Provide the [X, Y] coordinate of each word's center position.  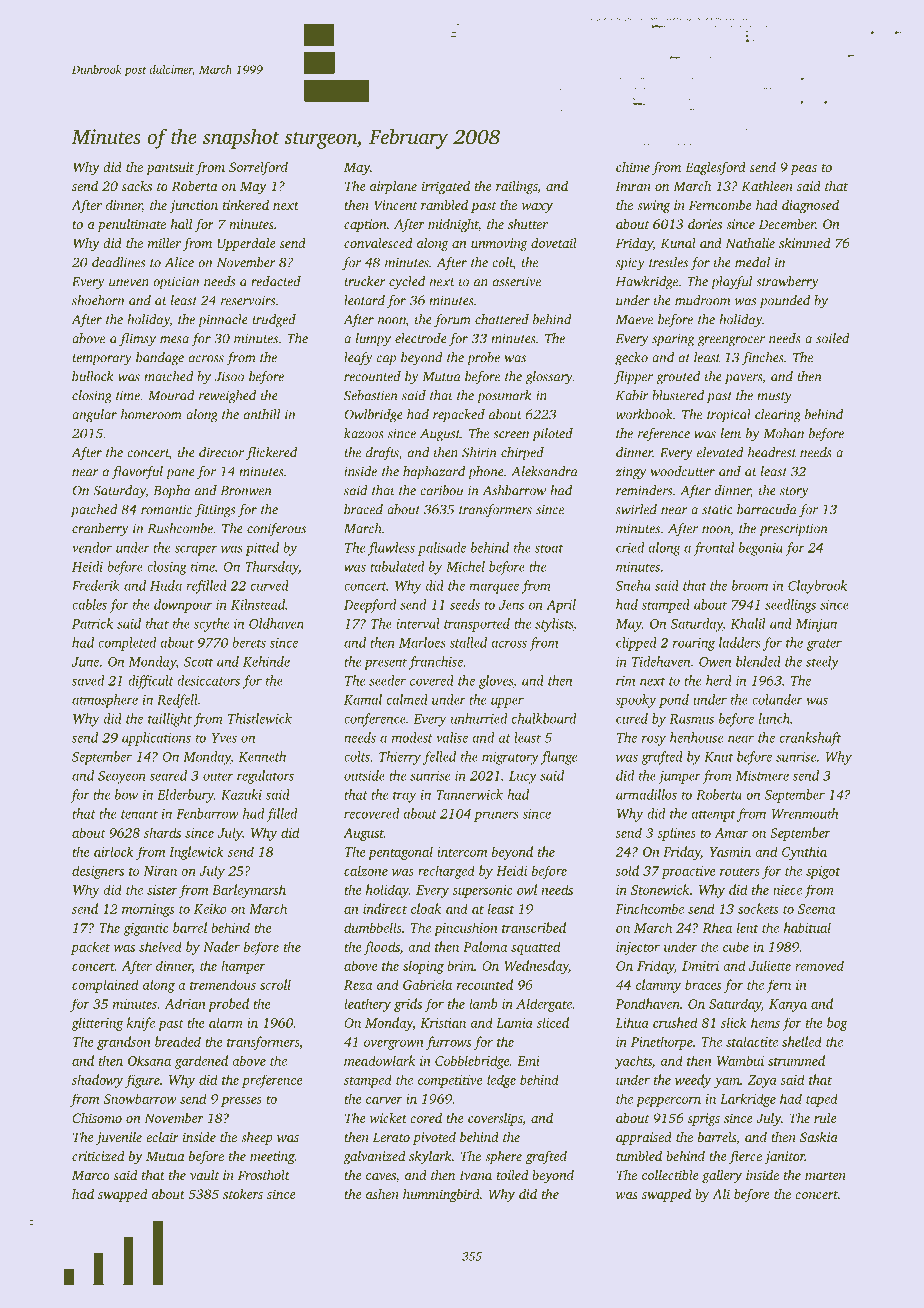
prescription [794, 530]
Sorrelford [258, 168]
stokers [243, 1193]
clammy [658, 986]
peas [803, 170]
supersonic [482, 891]
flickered [271, 454]
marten [825, 1176]
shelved [160, 946]
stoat [548, 548]
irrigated [446, 187]
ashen [382, 1194]
